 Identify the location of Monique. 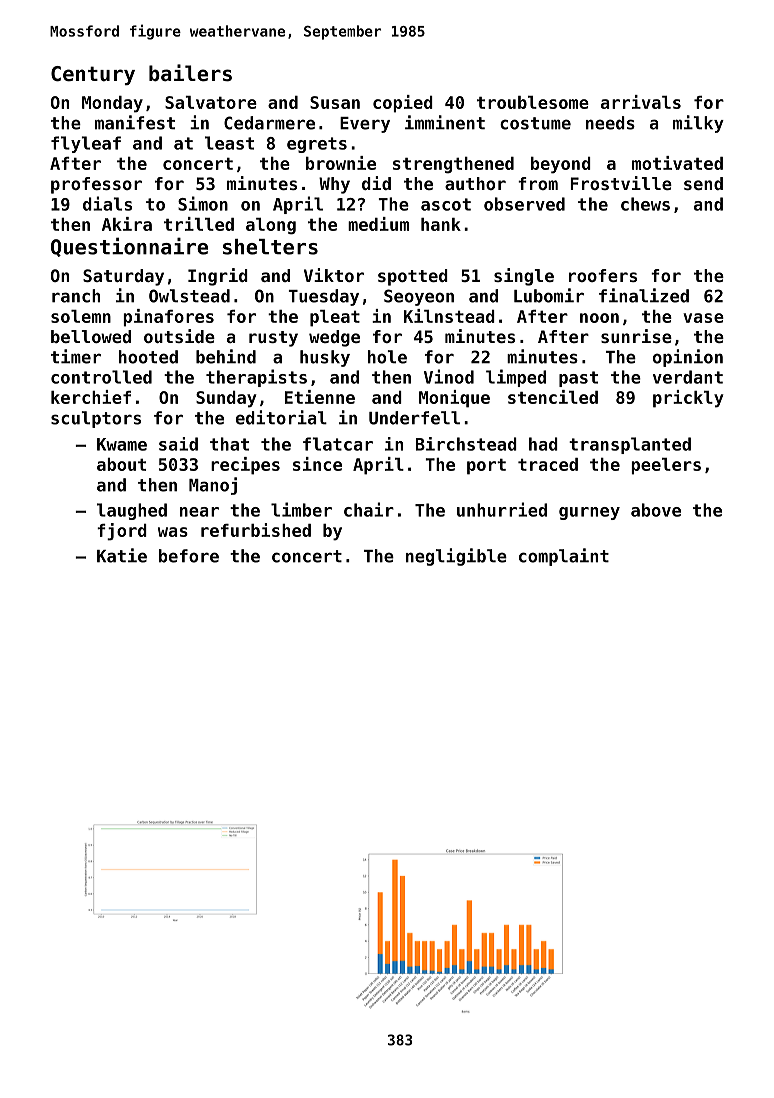
(454, 399).
